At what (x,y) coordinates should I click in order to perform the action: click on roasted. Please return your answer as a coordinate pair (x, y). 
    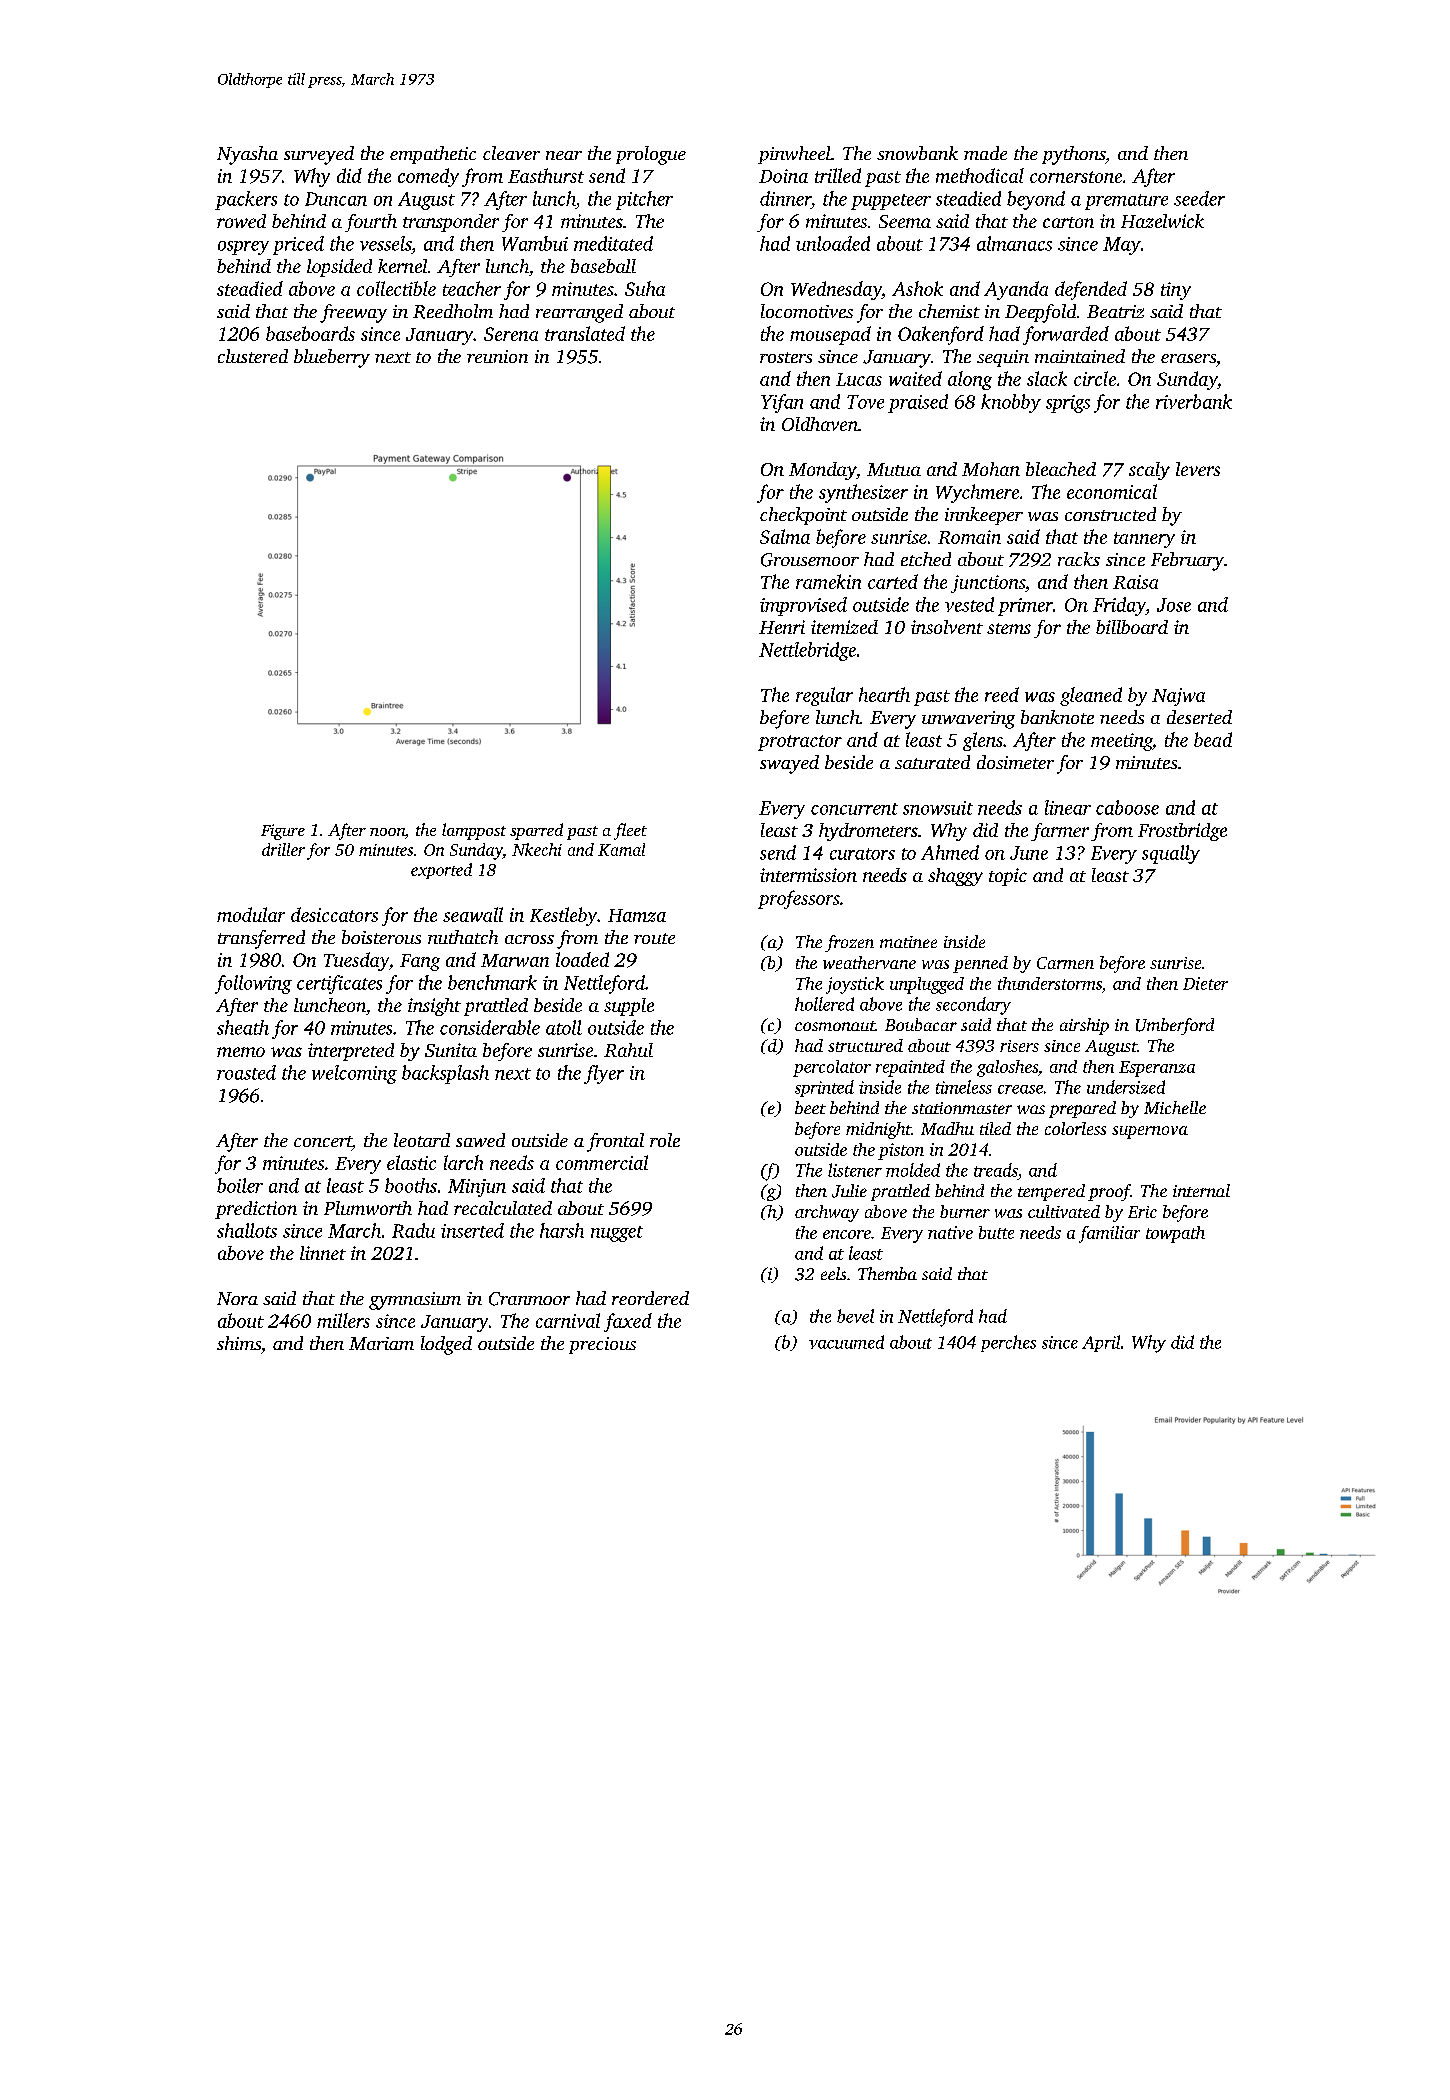
    Looking at the image, I should click on (246, 1072).
